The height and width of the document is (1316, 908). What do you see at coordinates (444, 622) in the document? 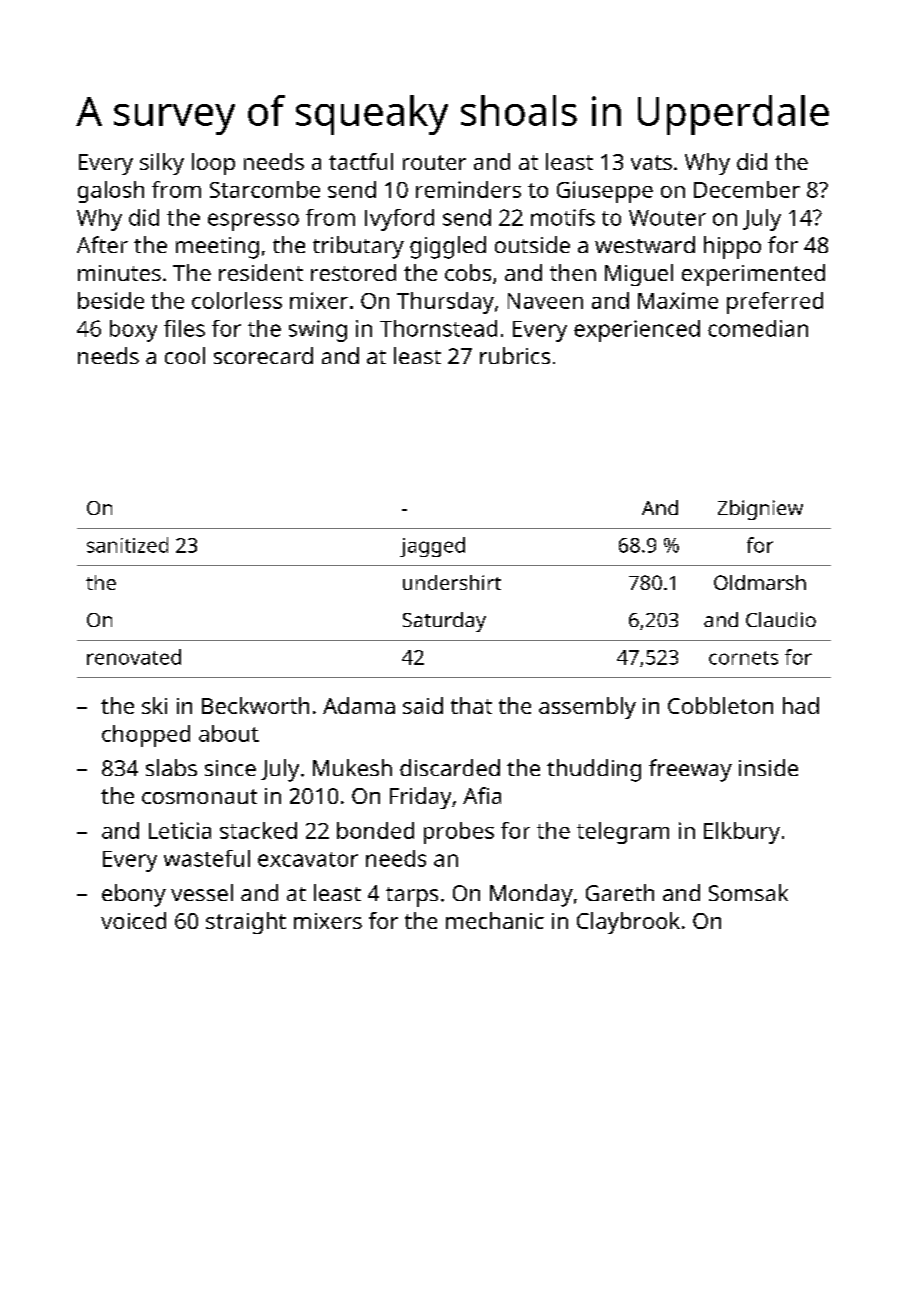
I see `Saturday` at bounding box center [444, 622].
